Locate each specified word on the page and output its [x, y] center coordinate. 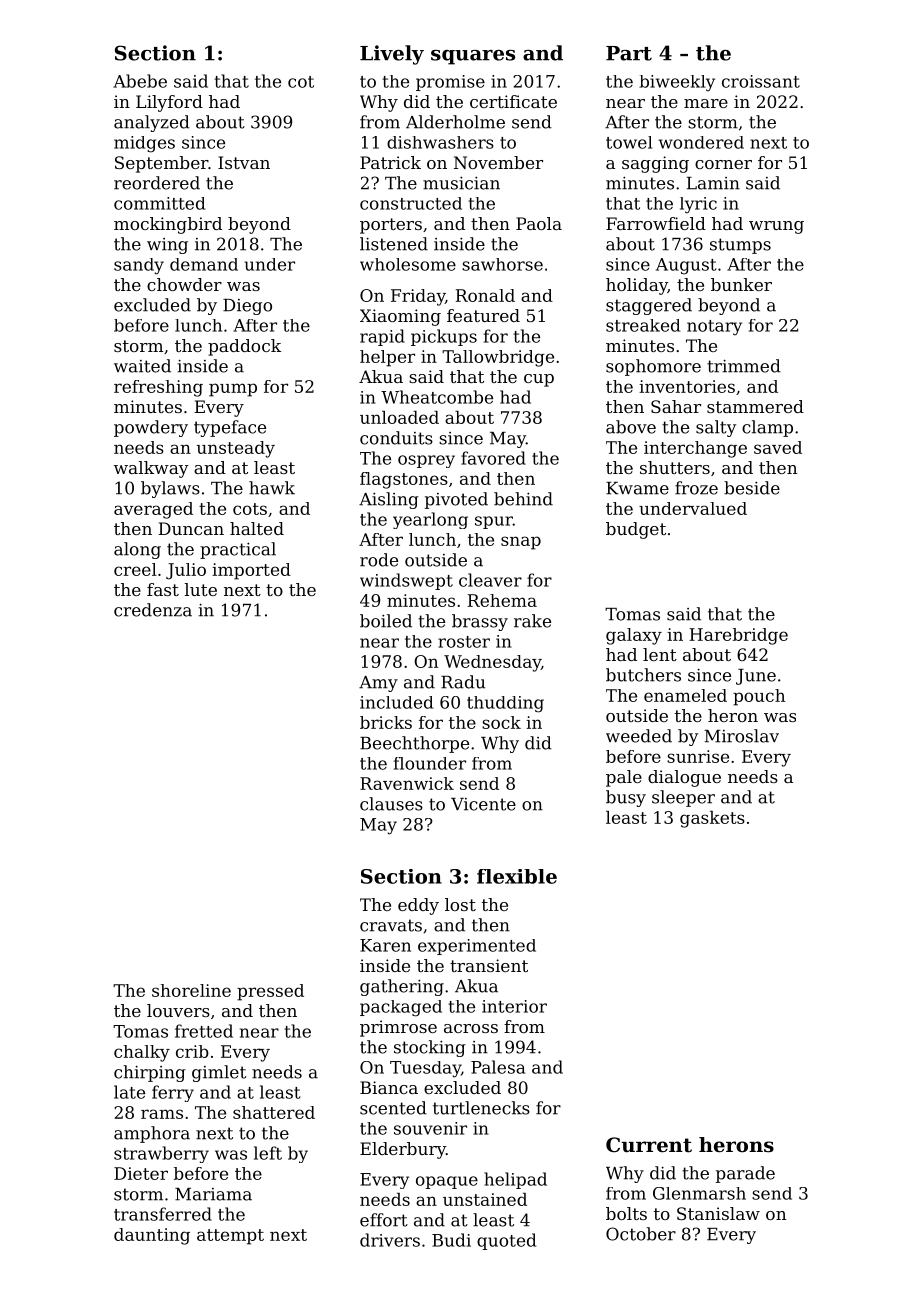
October [641, 1234]
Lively [392, 55]
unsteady [236, 449]
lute [201, 589]
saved [778, 447]
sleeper [683, 798]
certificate [513, 101]
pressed [270, 992]
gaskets [712, 819]
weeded [639, 736]
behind [523, 499]
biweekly [677, 83]
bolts [626, 1213]
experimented [477, 947]
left [268, 1153]
